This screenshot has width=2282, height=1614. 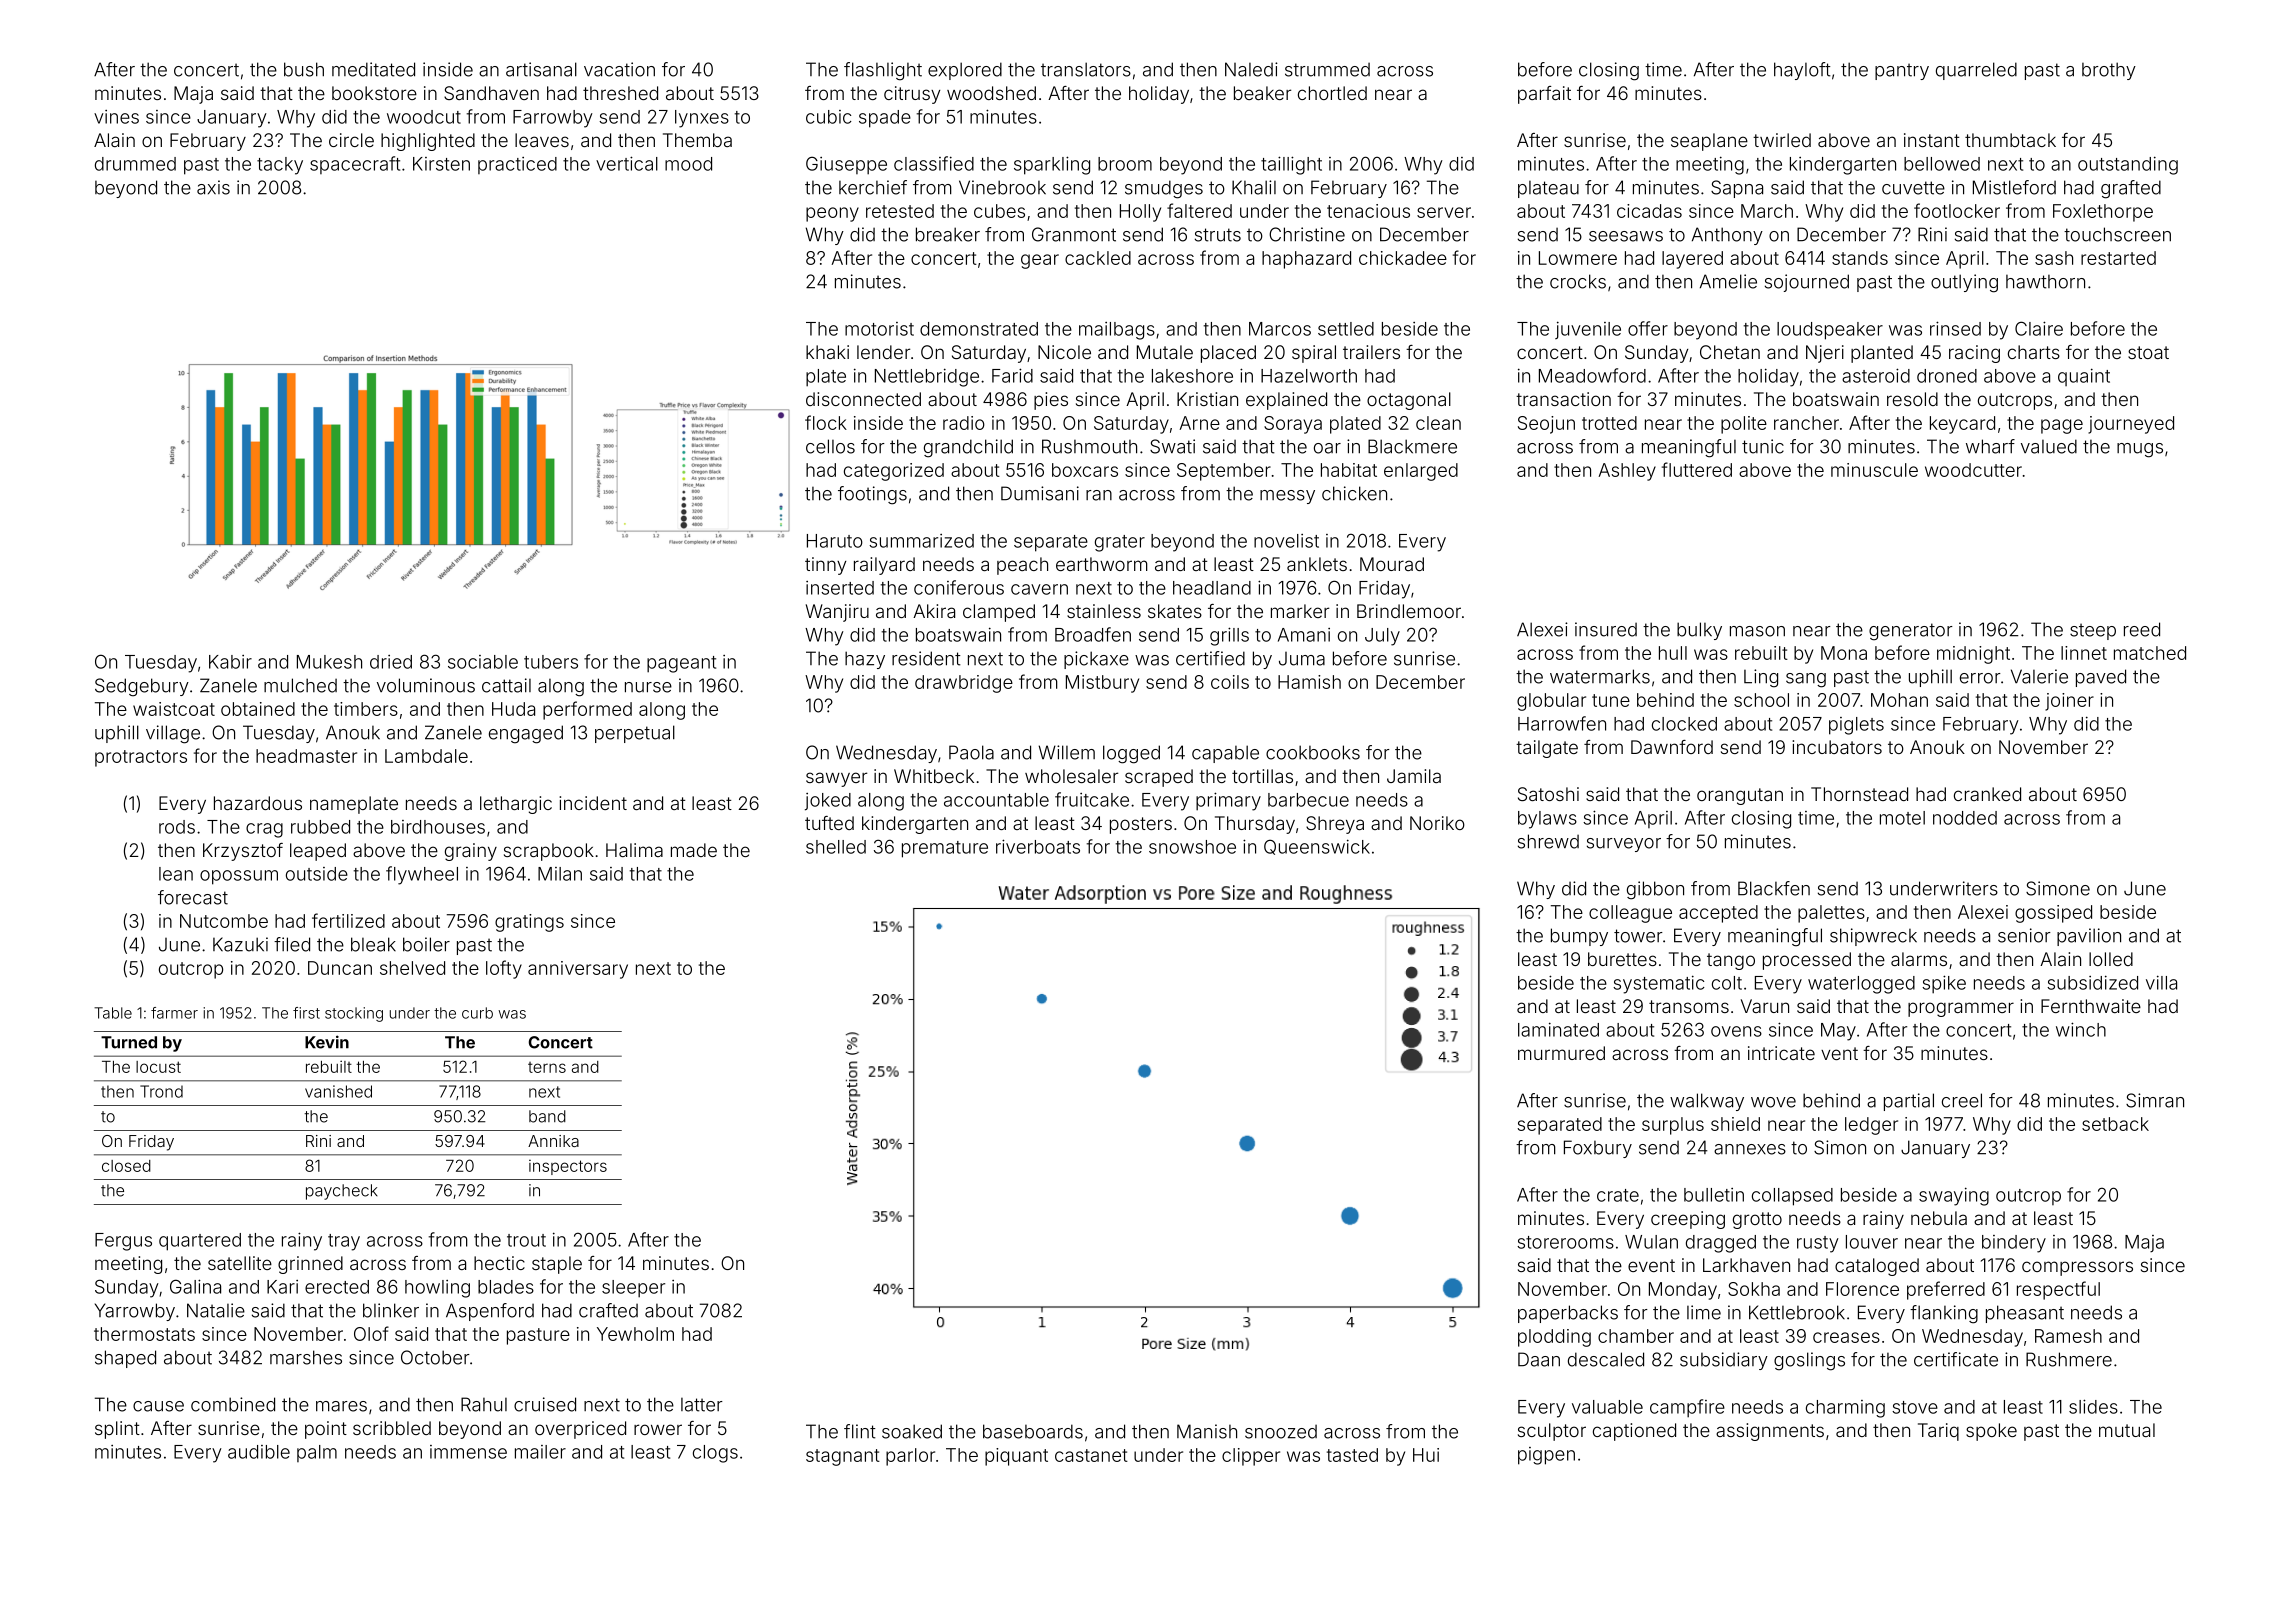 I want to click on Dawnford, so click(x=1672, y=747).
